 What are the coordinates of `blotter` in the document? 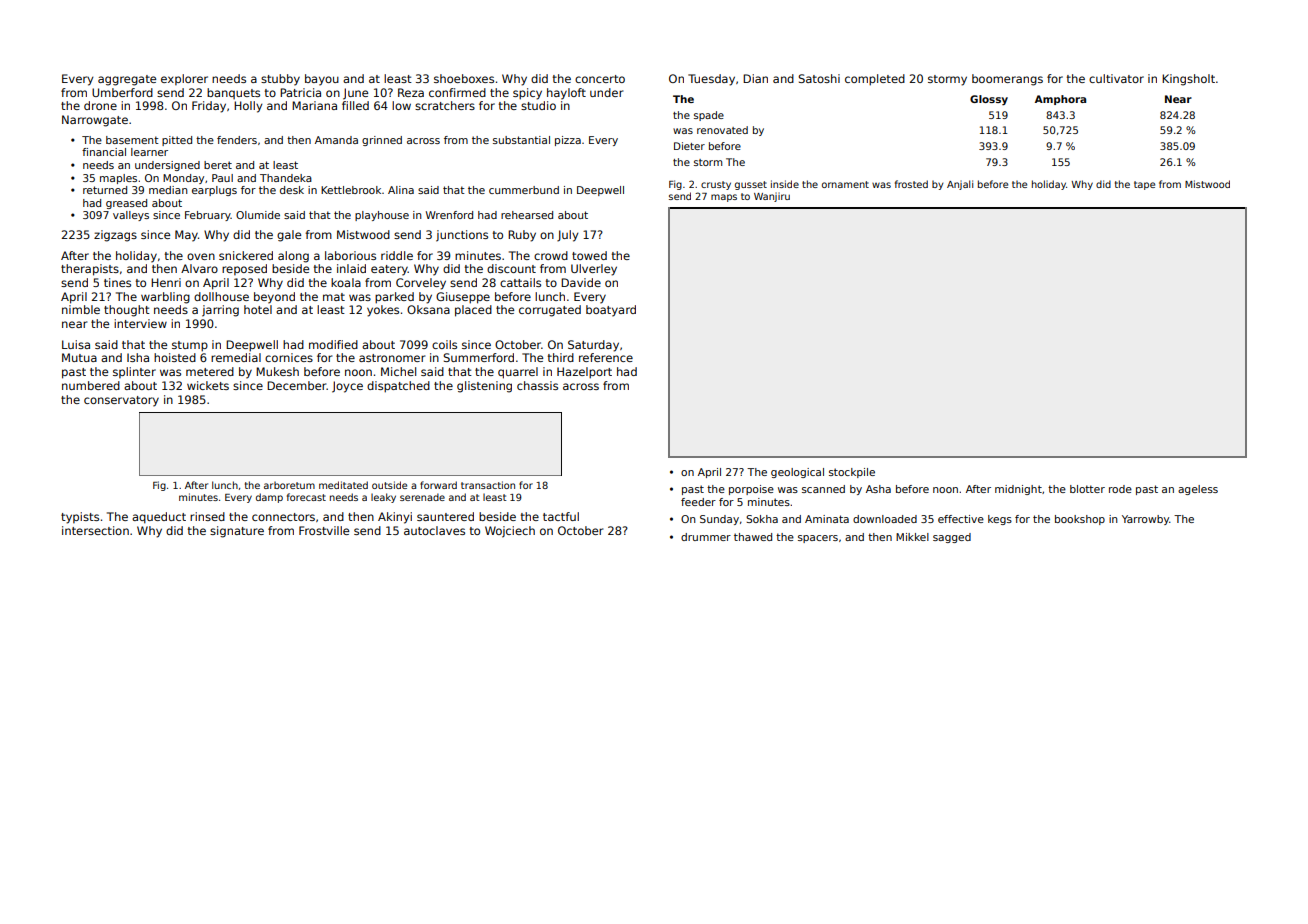 It's located at (1087, 489).
